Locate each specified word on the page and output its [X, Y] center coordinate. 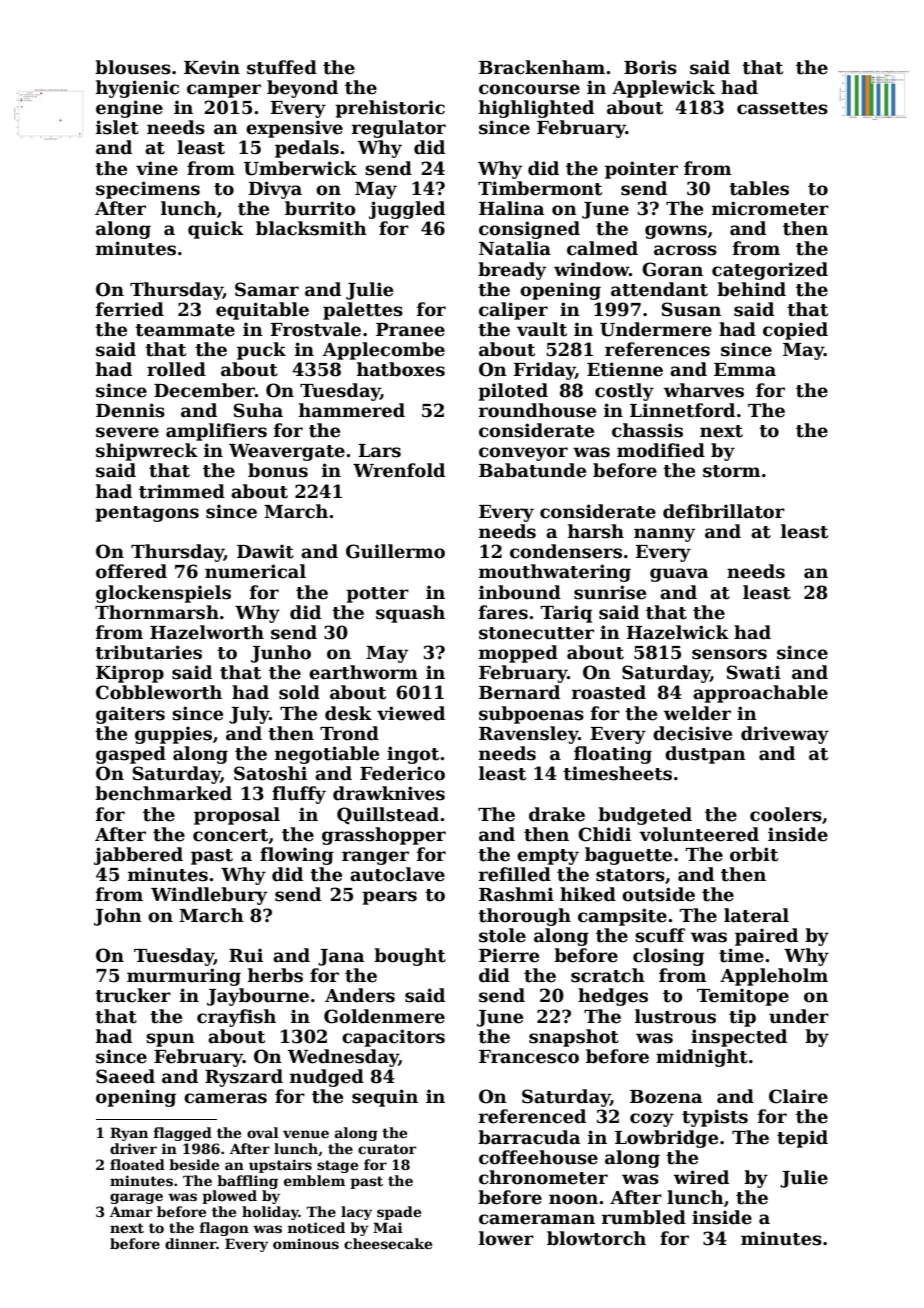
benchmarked [163, 793]
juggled [407, 210]
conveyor [523, 454]
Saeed [125, 1076]
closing [668, 957]
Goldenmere [384, 1016]
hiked [588, 894]
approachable [760, 694]
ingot [413, 755]
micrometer [770, 208]
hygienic [137, 89]
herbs [275, 975]
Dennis [130, 410]
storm [732, 471]
